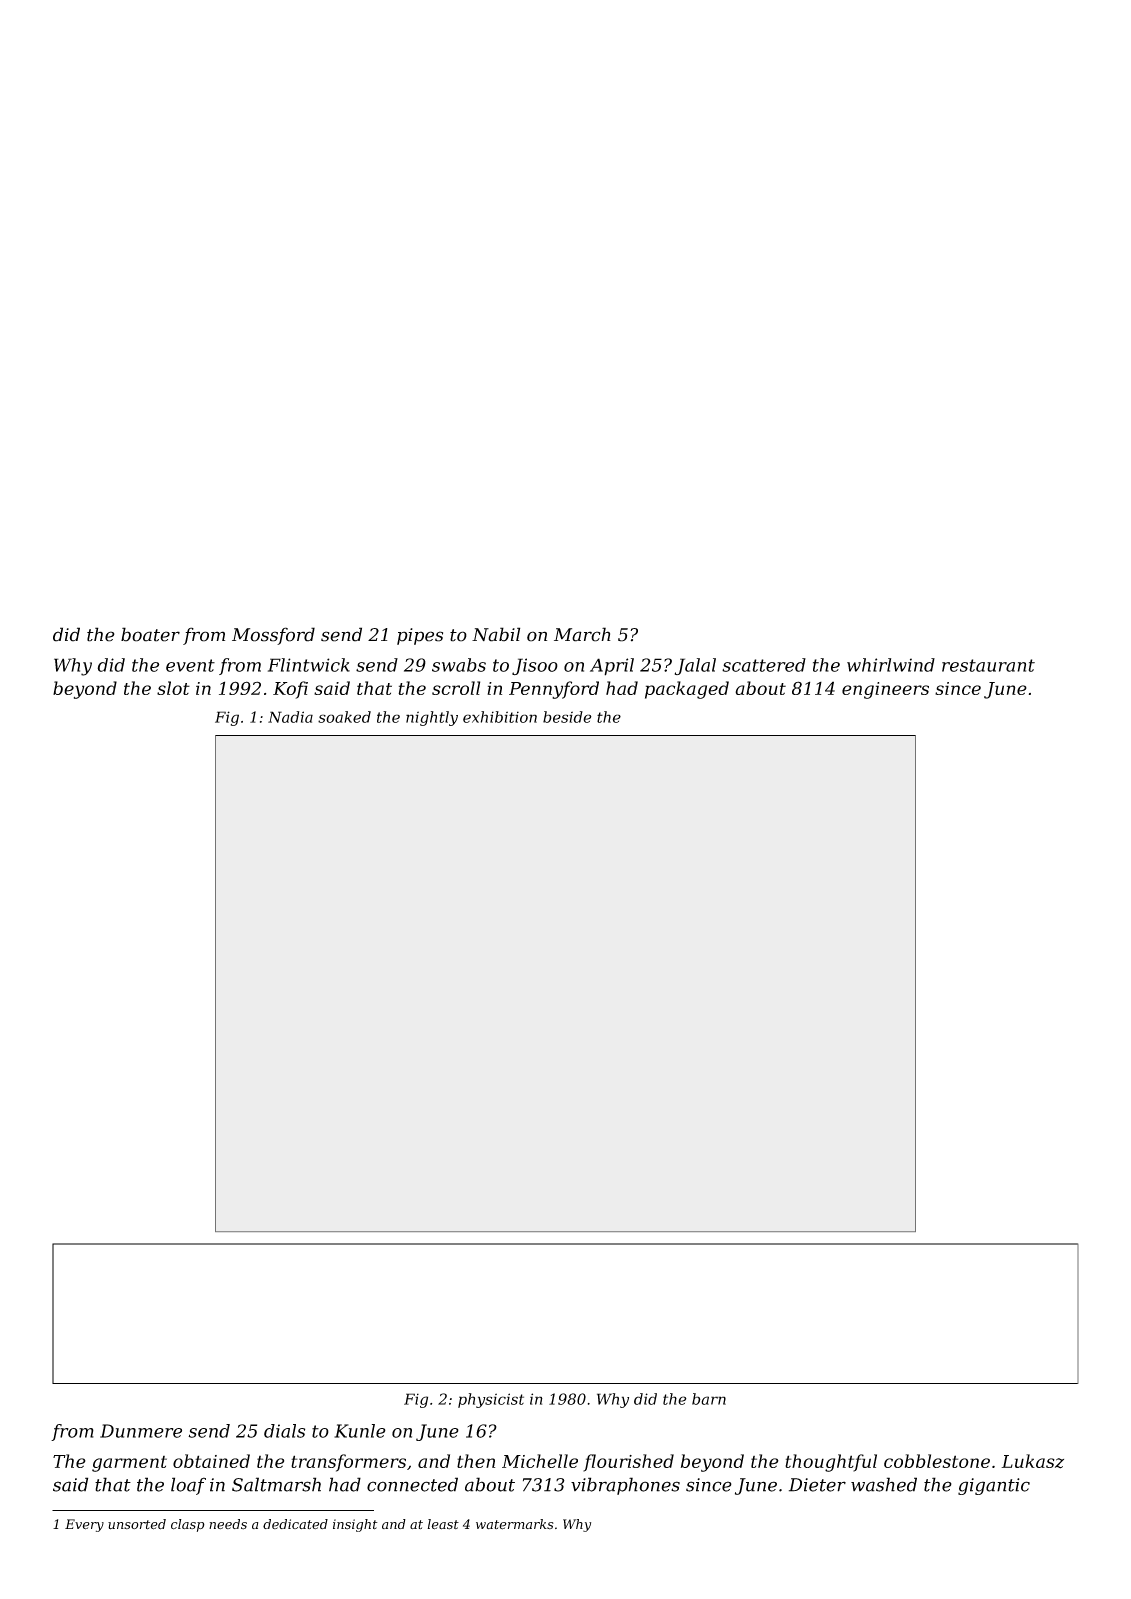  What do you see at coordinates (582, 634) in the screenshot?
I see `March` at bounding box center [582, 634].
